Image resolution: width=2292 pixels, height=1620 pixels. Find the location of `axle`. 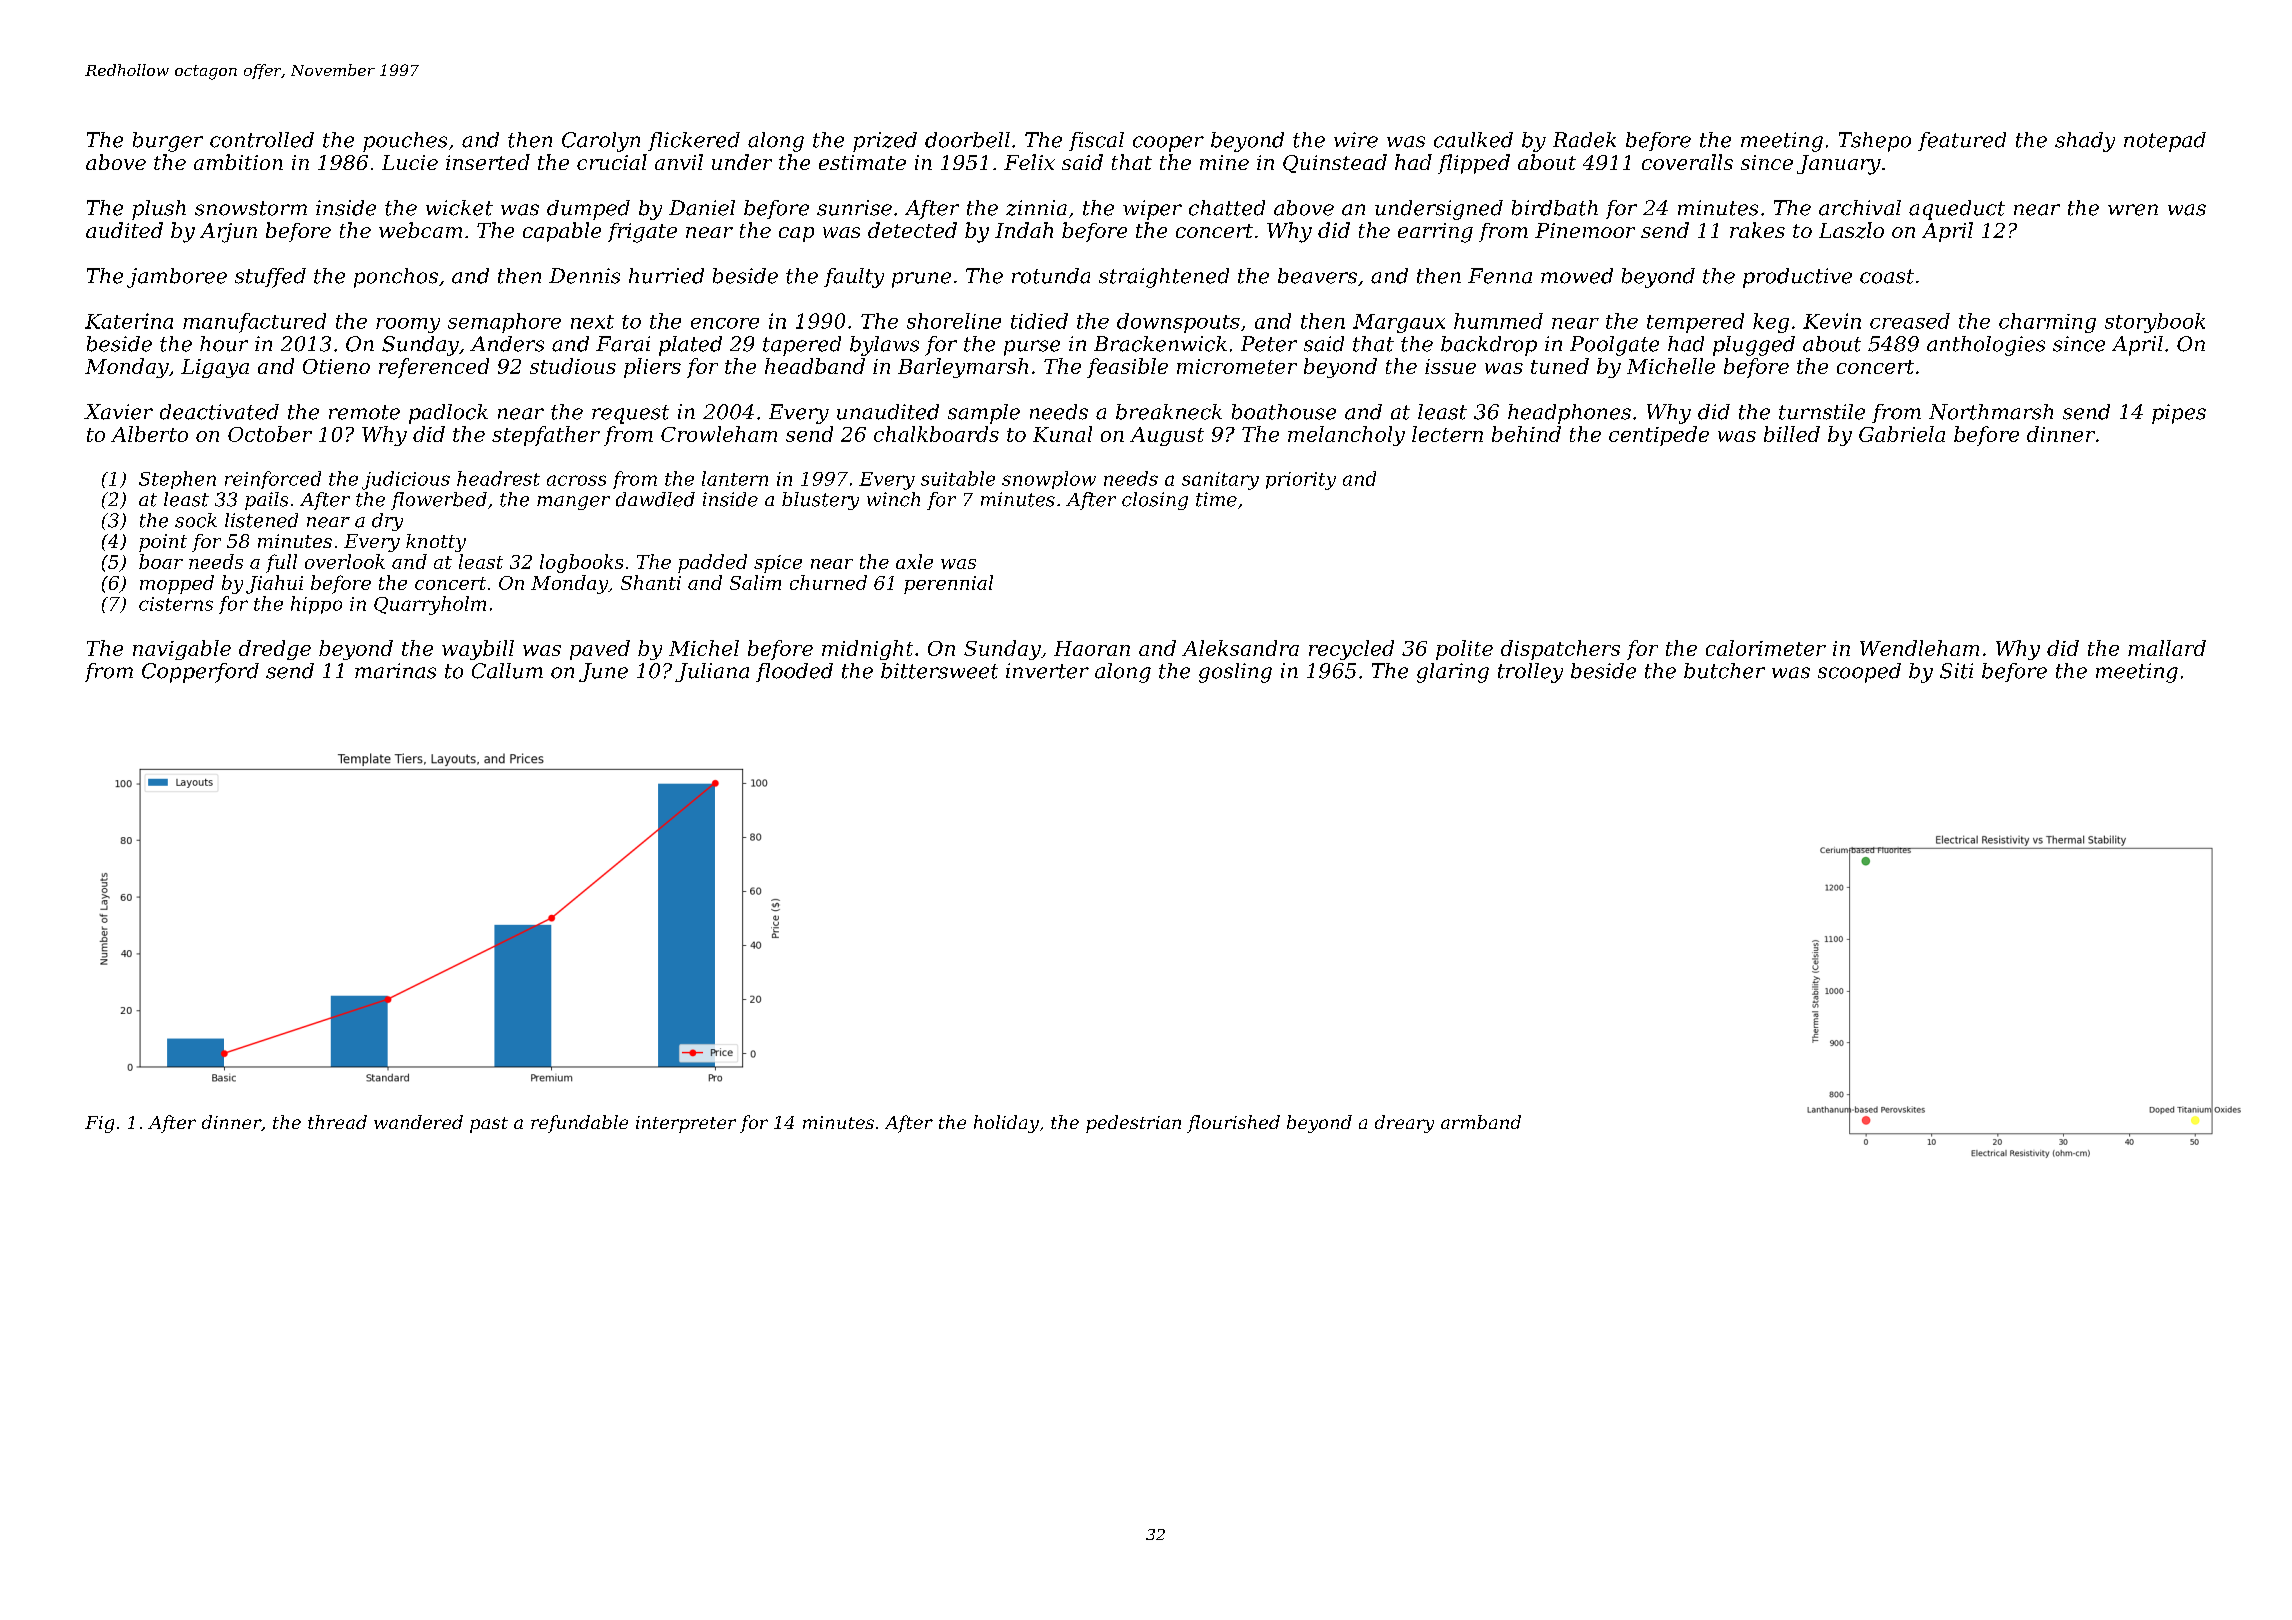

axle is located at coordinates (914, 561).
